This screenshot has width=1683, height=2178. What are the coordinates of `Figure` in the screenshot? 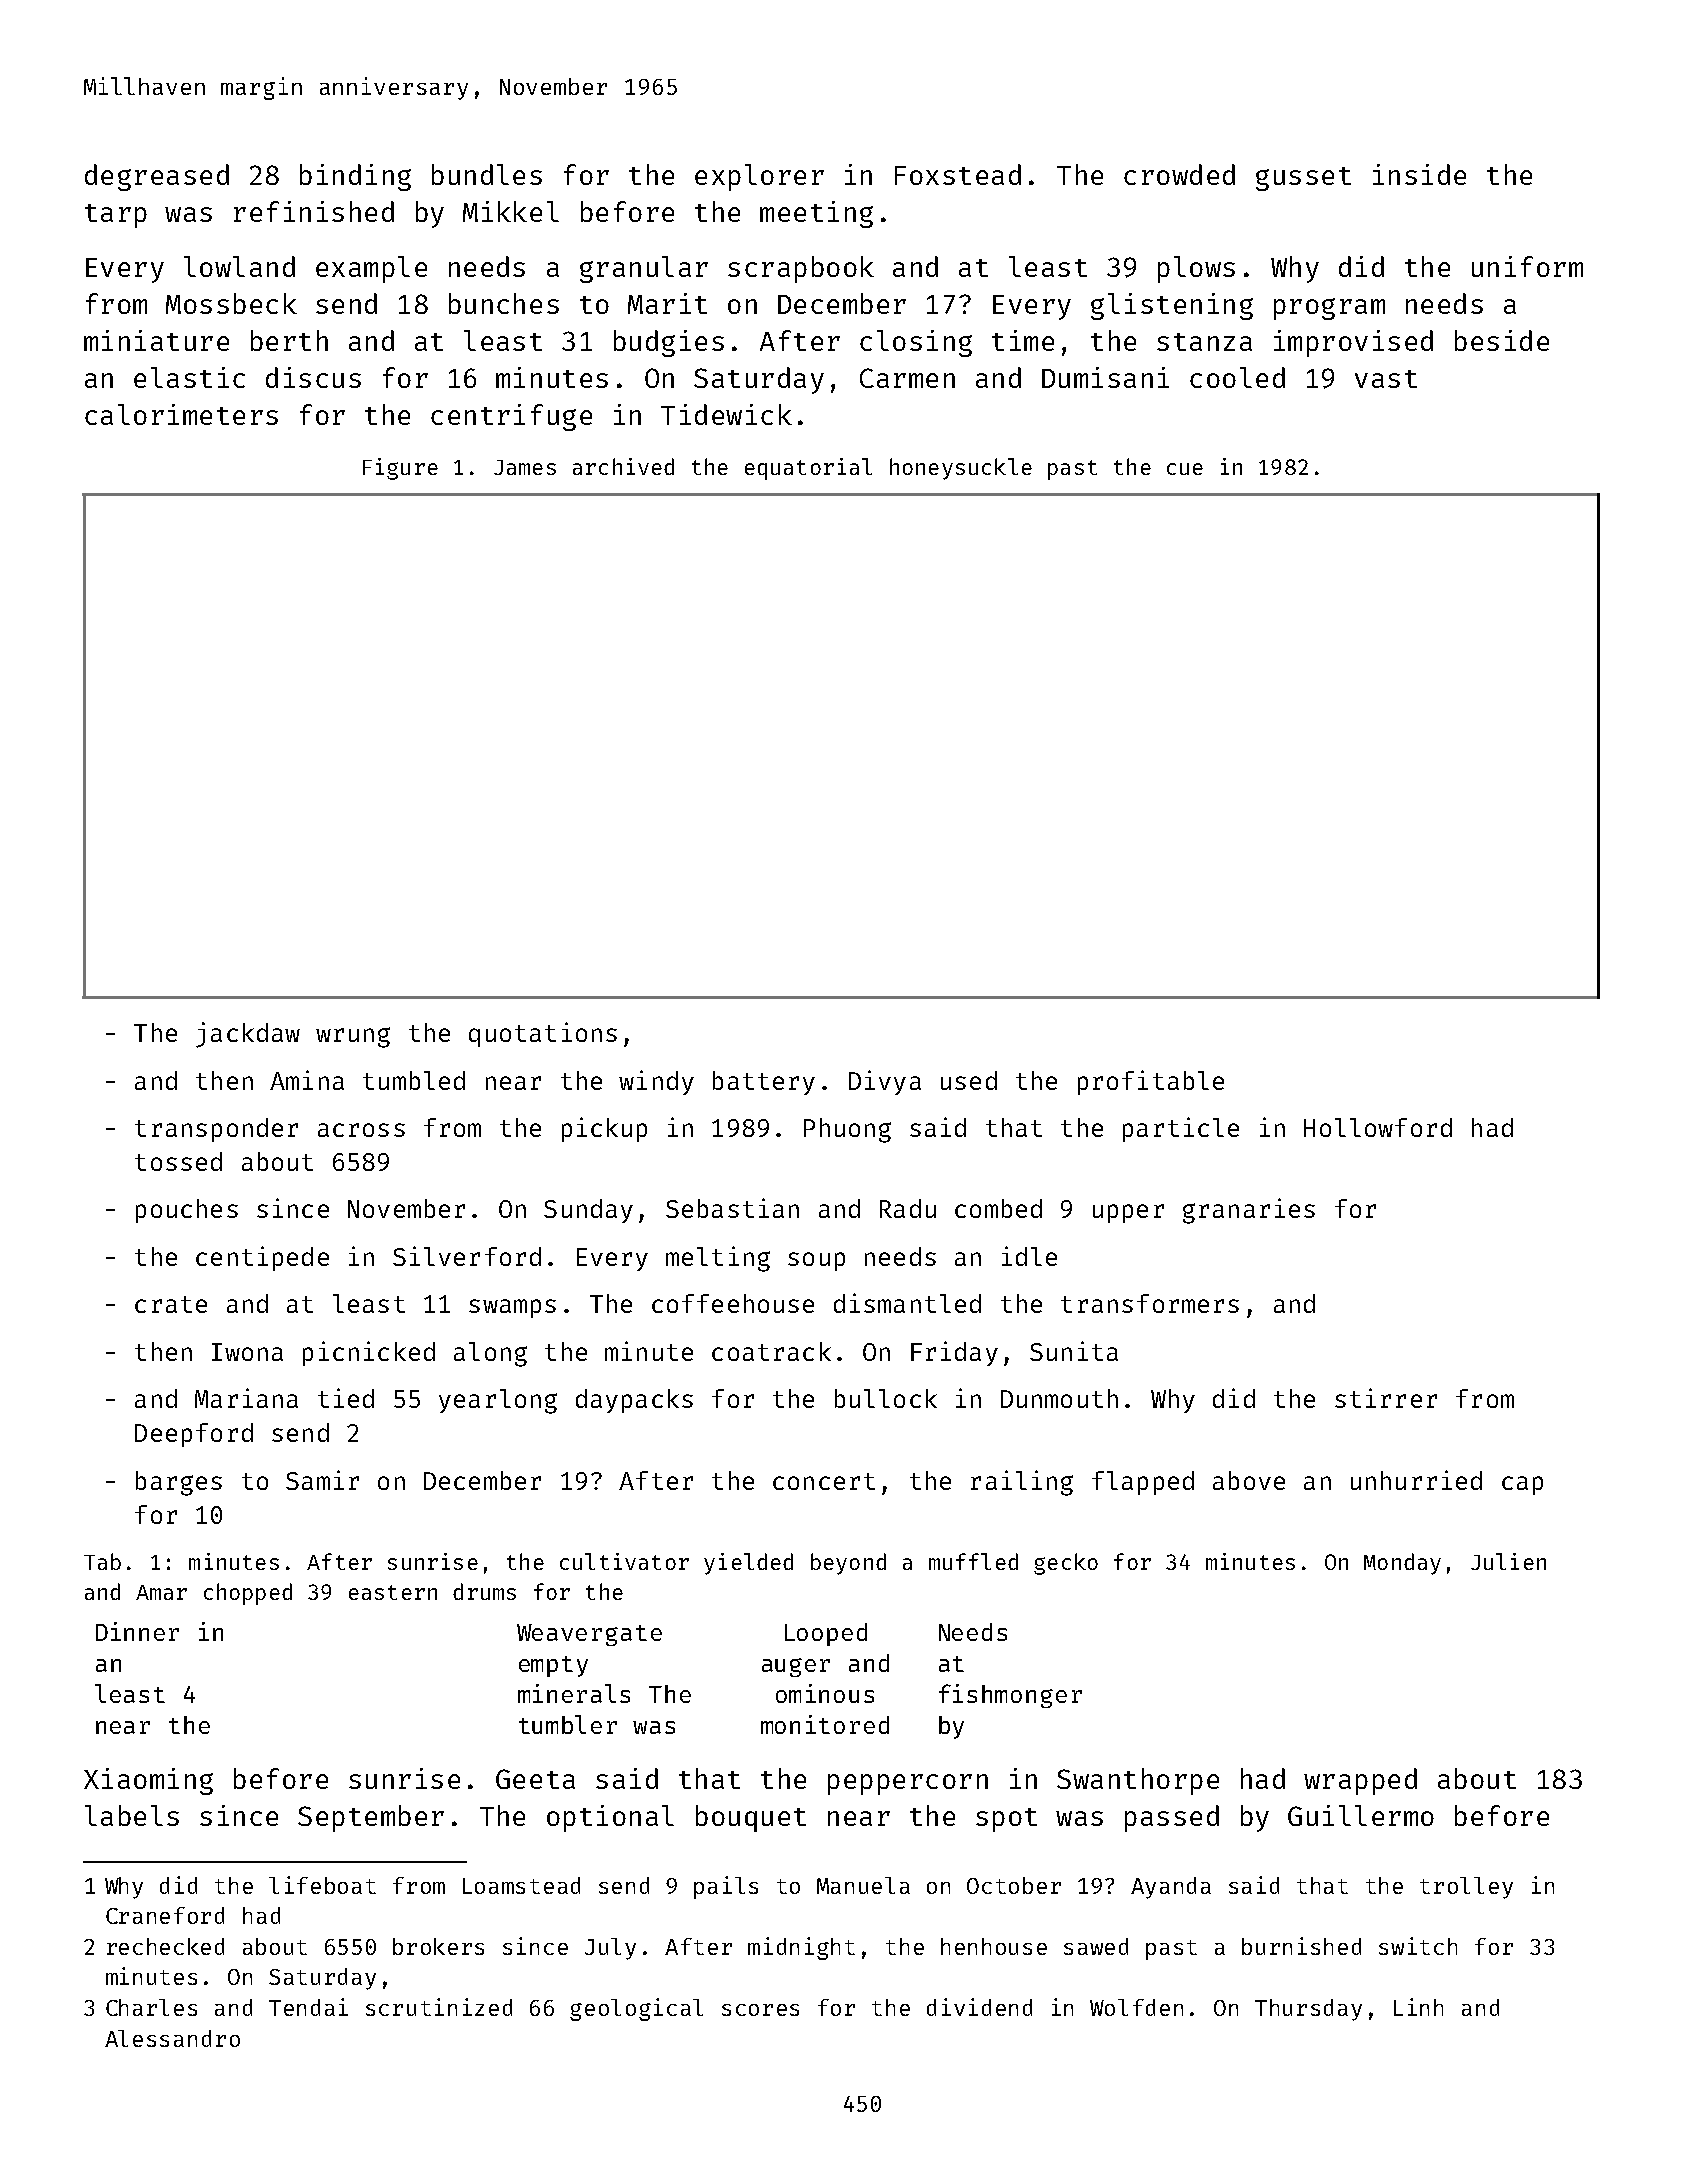 It's located at (400, 469).
